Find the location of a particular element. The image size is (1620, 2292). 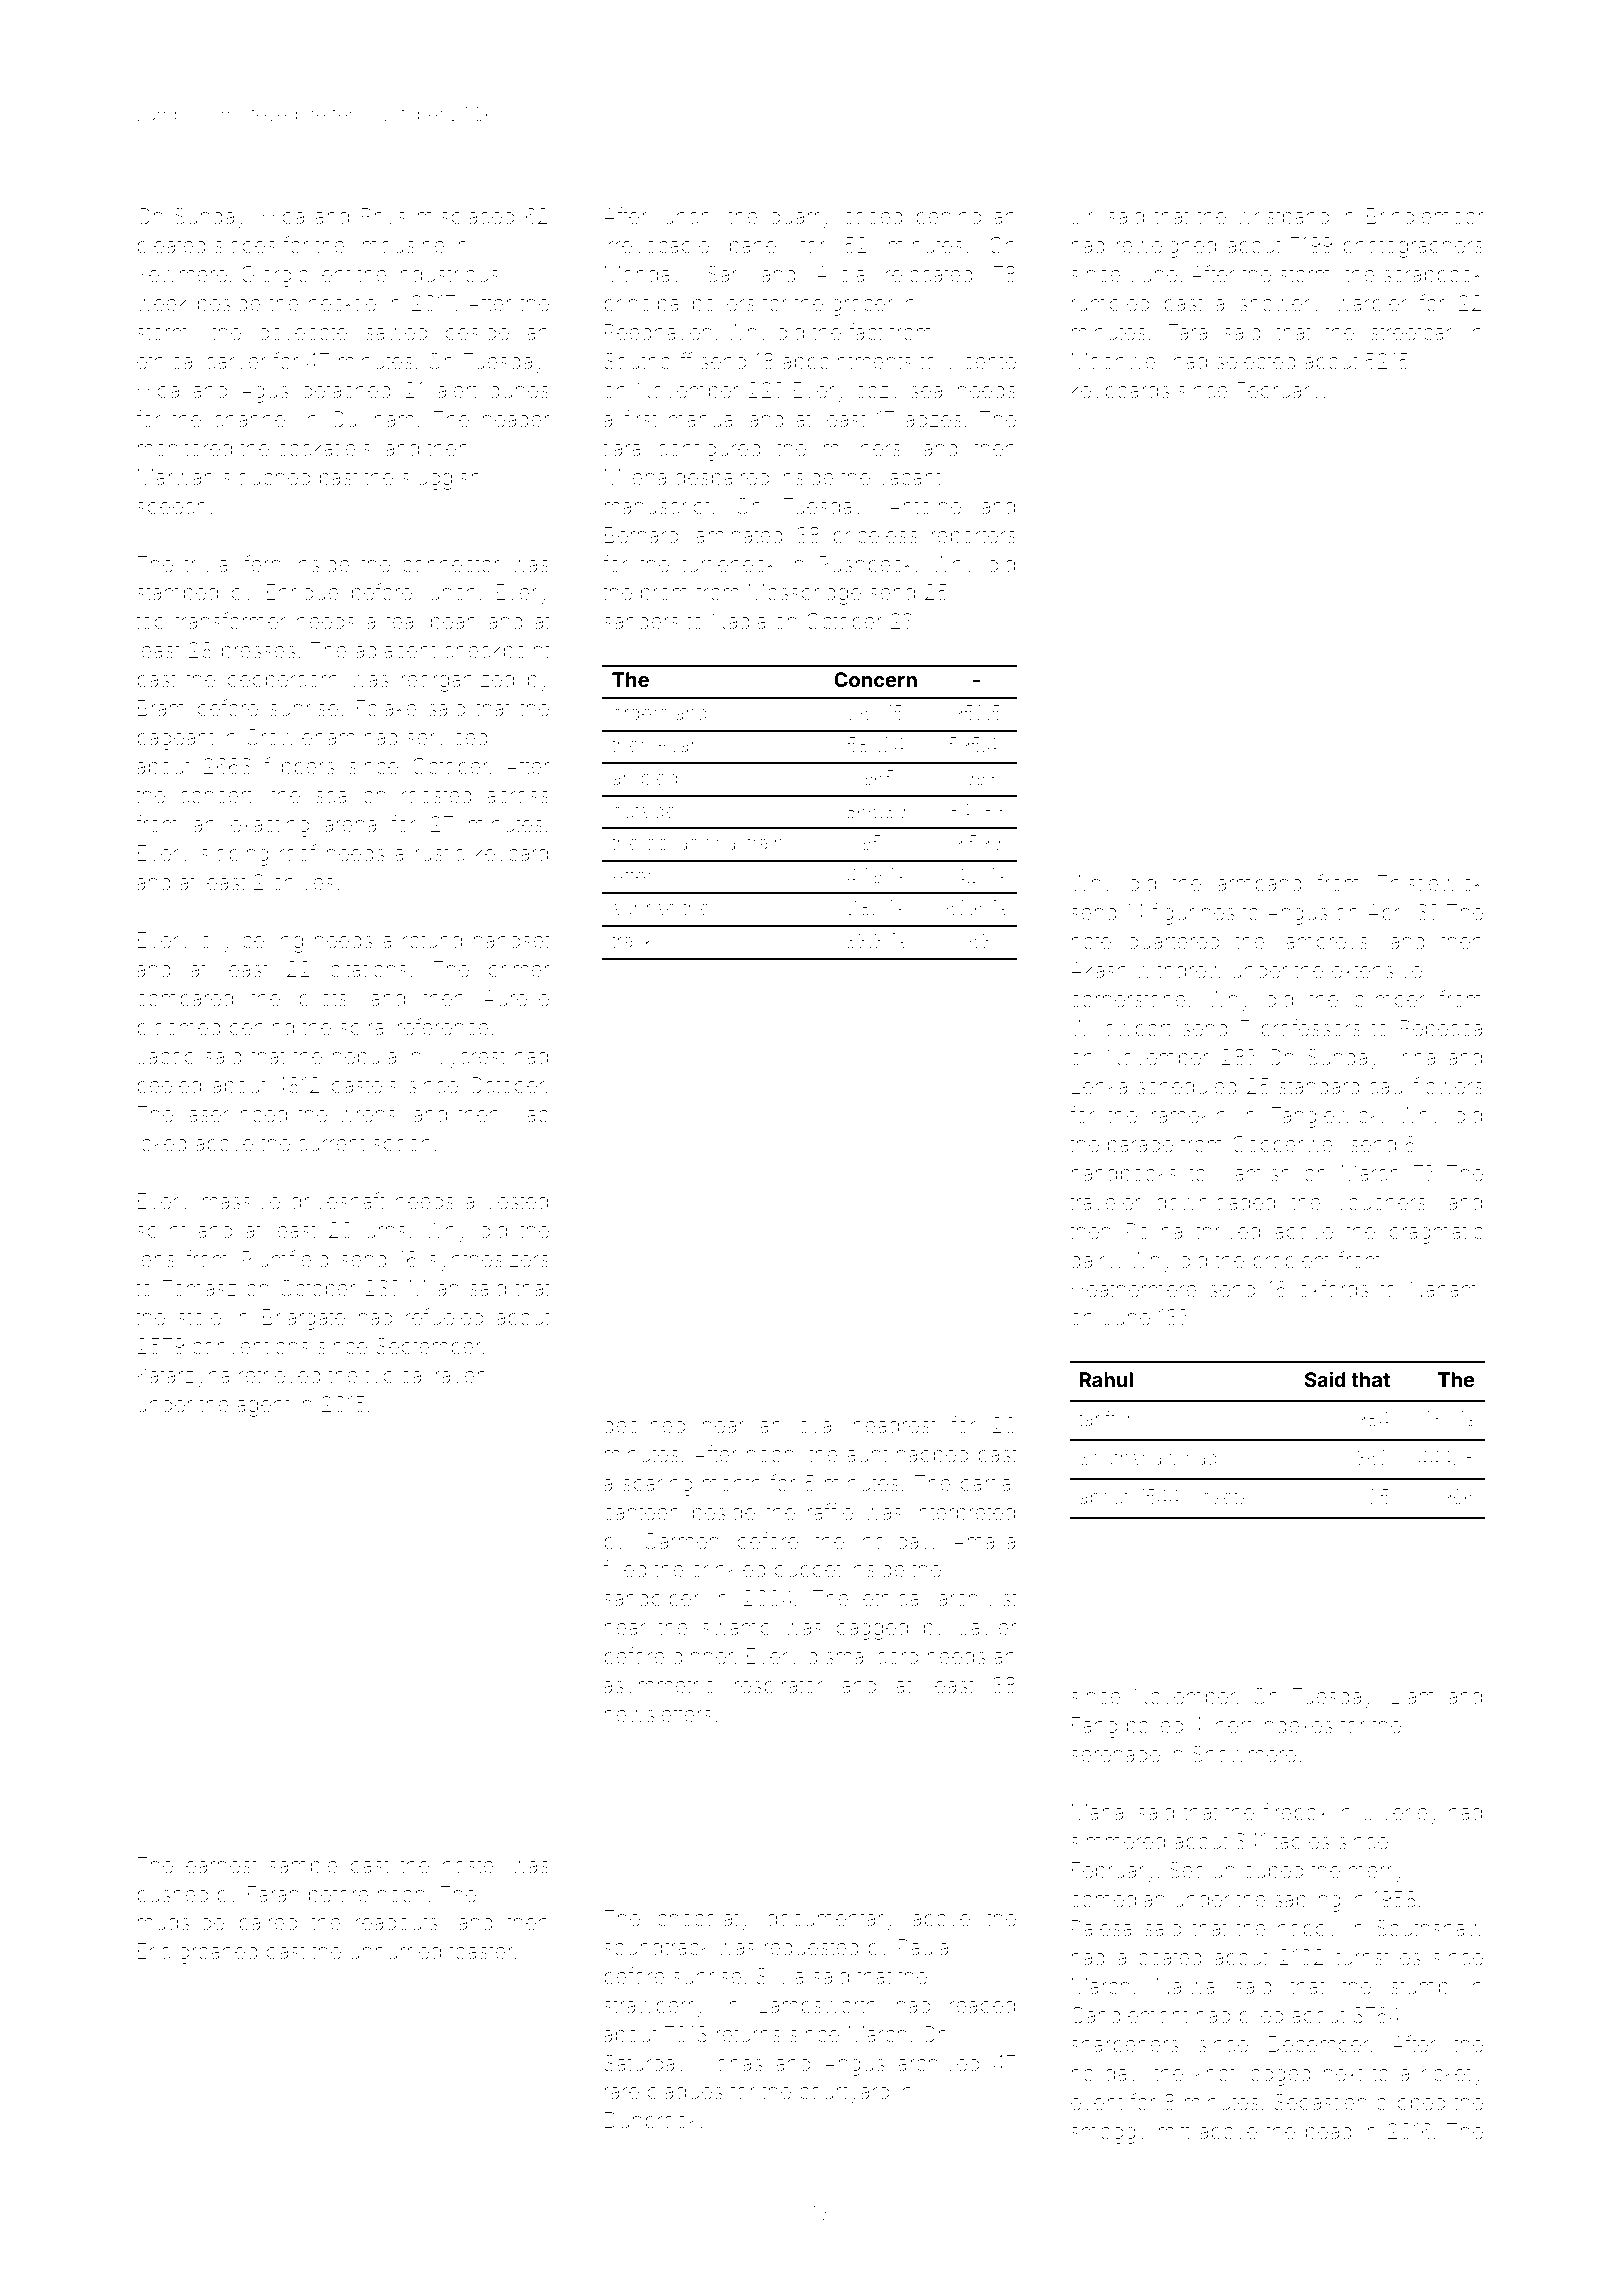

canteen is located at coordinates (642, 1512).
